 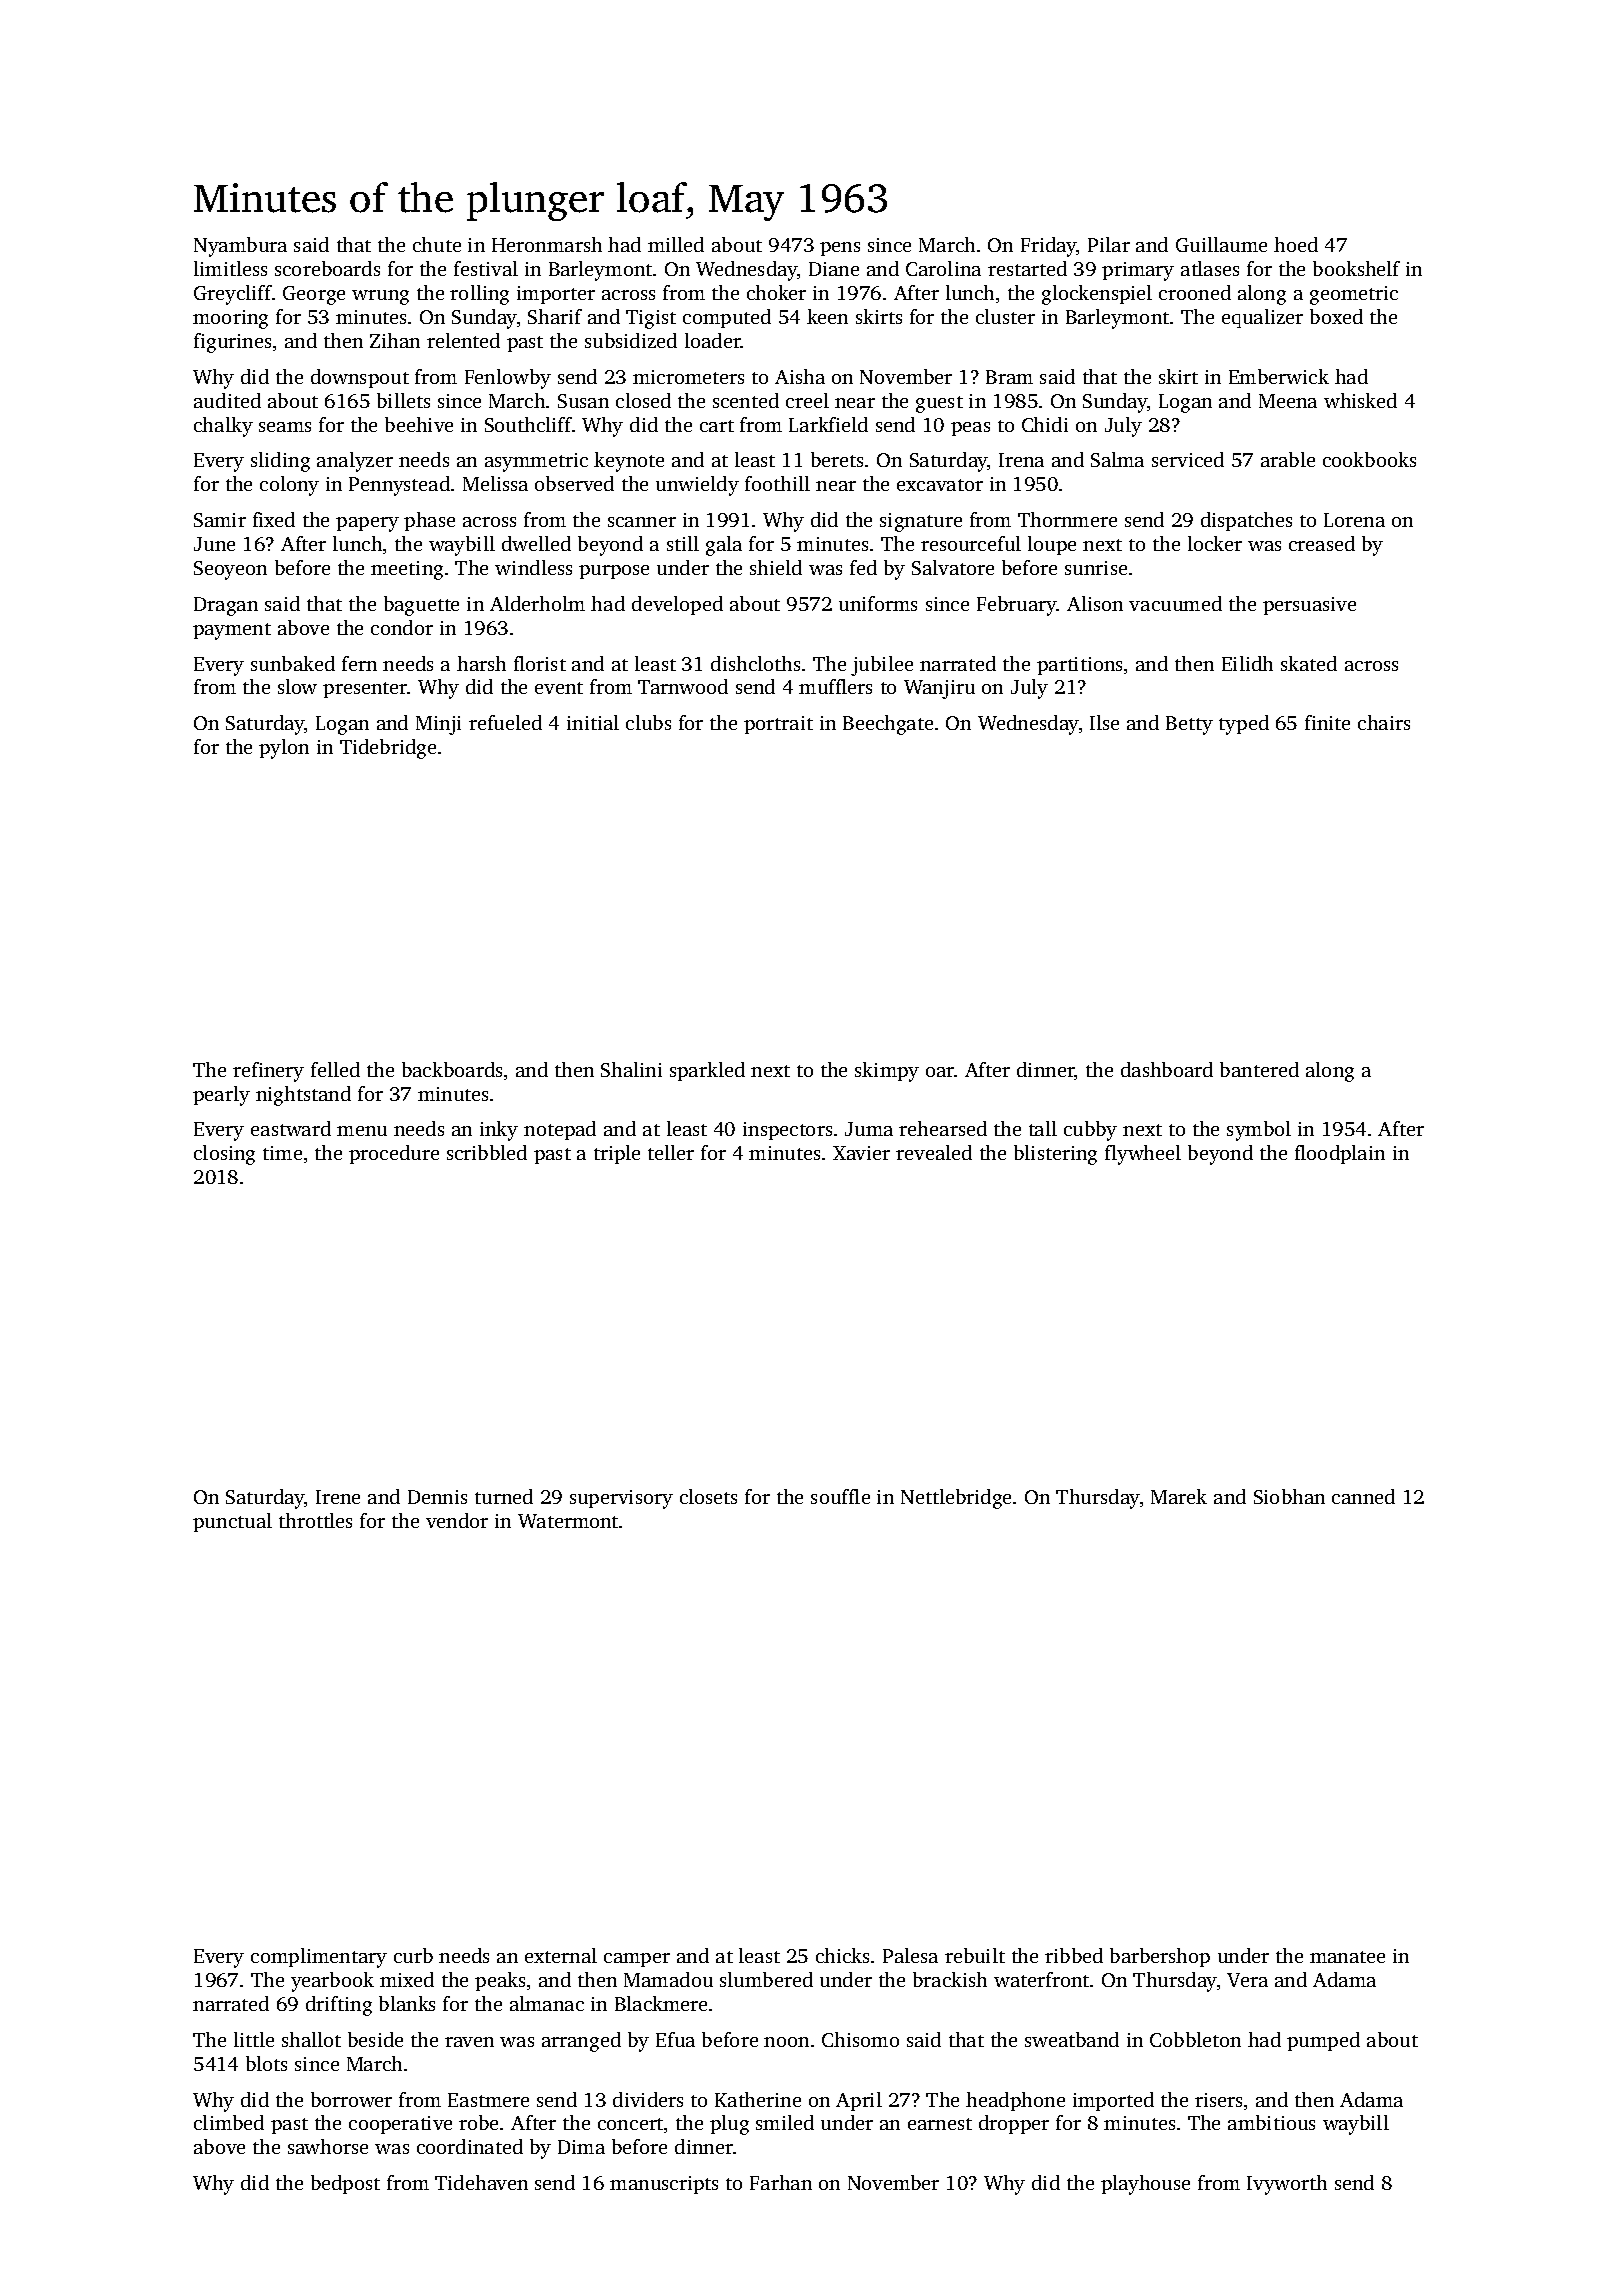 I want to click on crooned, so click(x=1195, y=292).
